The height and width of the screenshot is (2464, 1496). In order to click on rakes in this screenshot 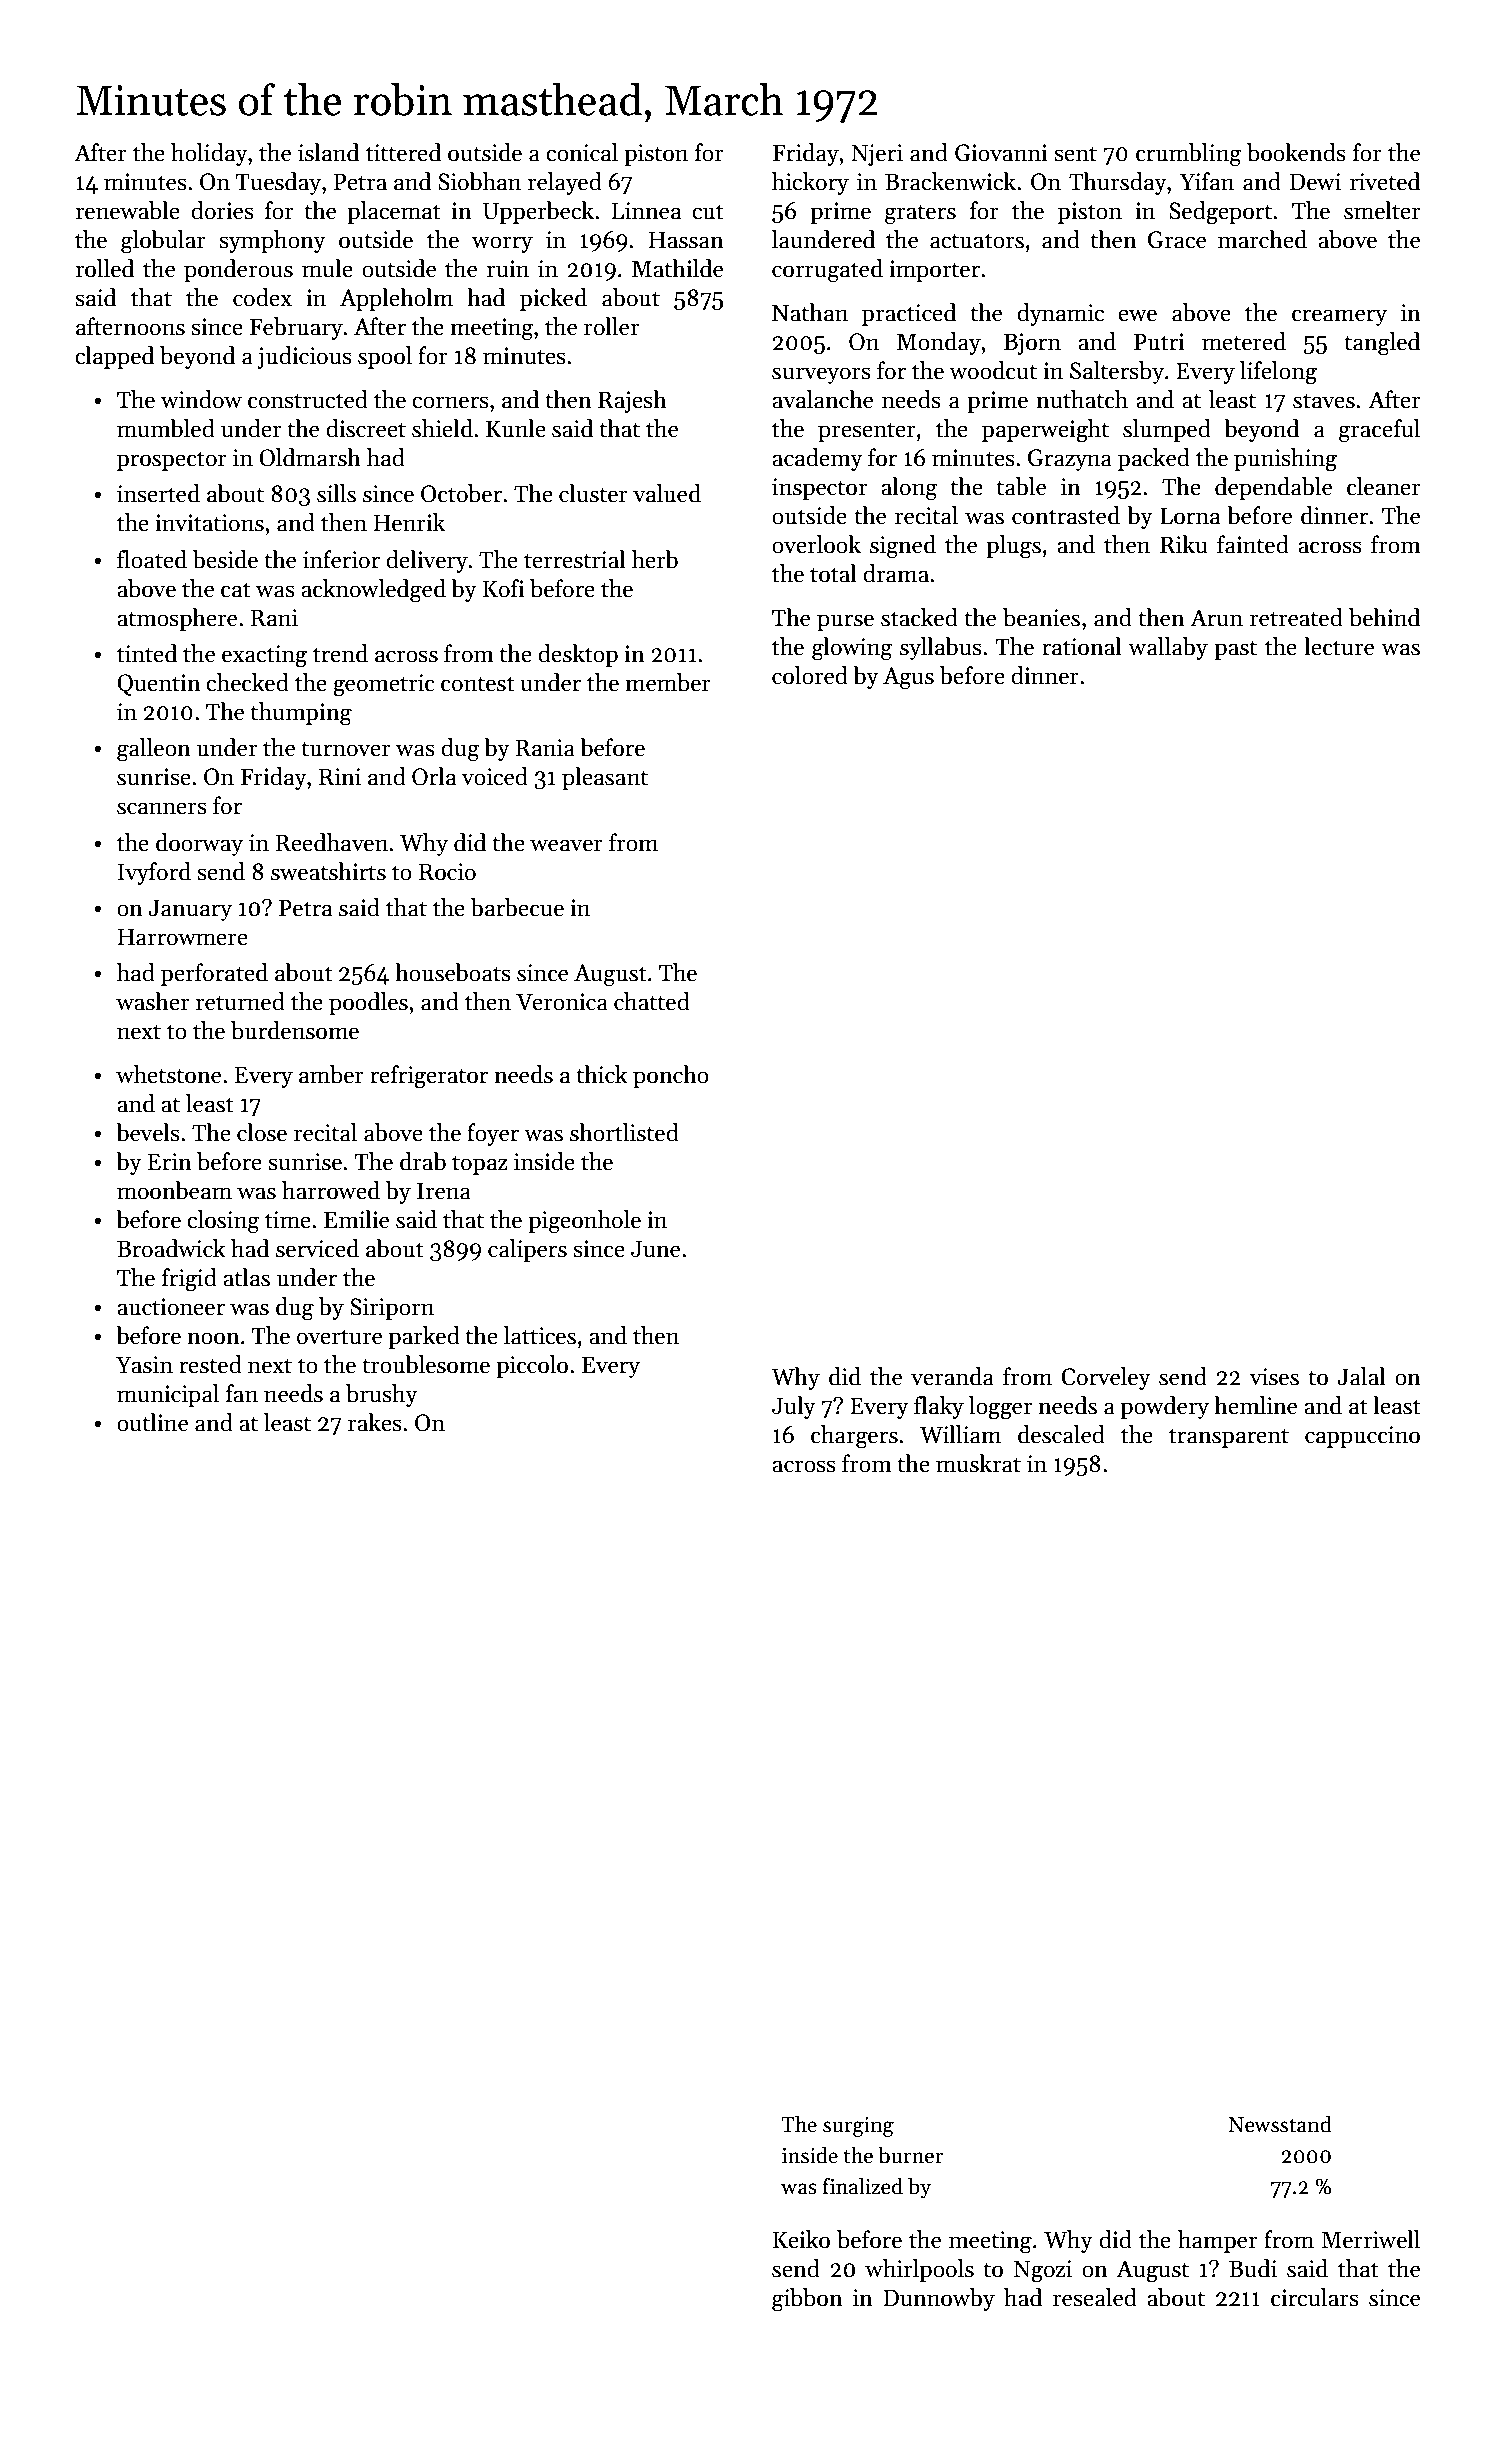, I will do `click(375, 1422)`.
